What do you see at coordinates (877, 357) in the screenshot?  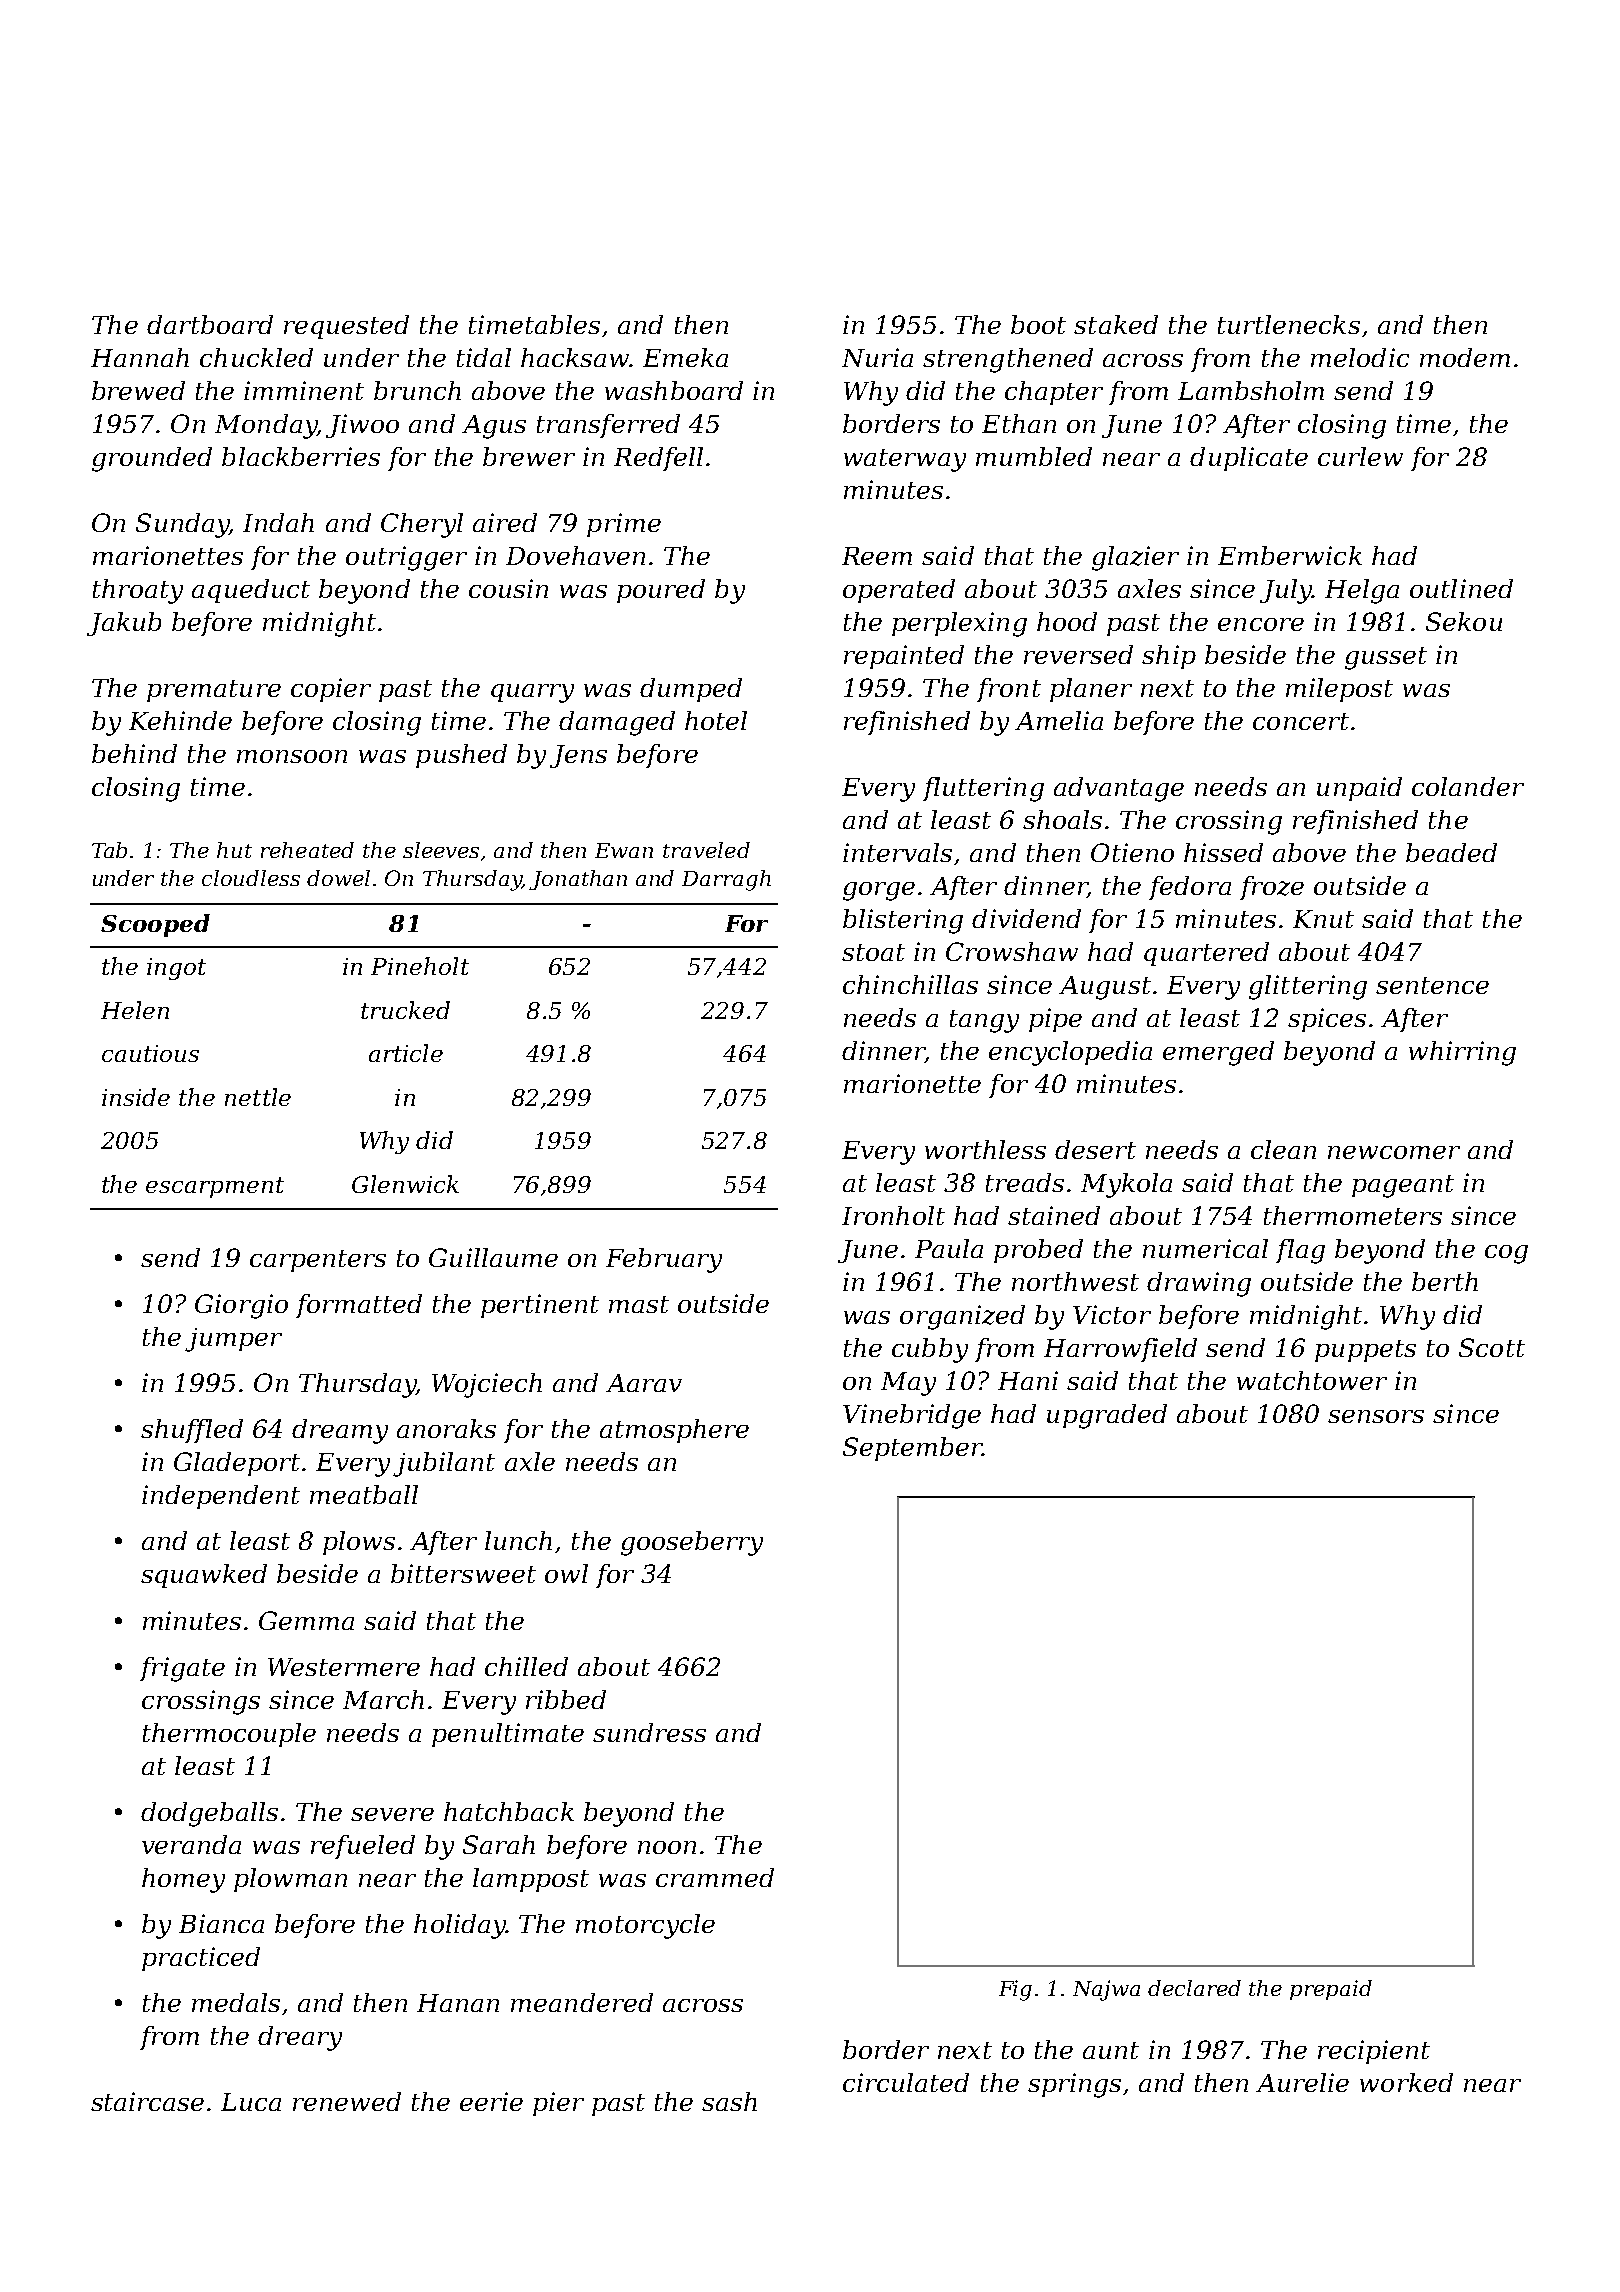 I see `Nuria` at bounding box center [877, 357].
